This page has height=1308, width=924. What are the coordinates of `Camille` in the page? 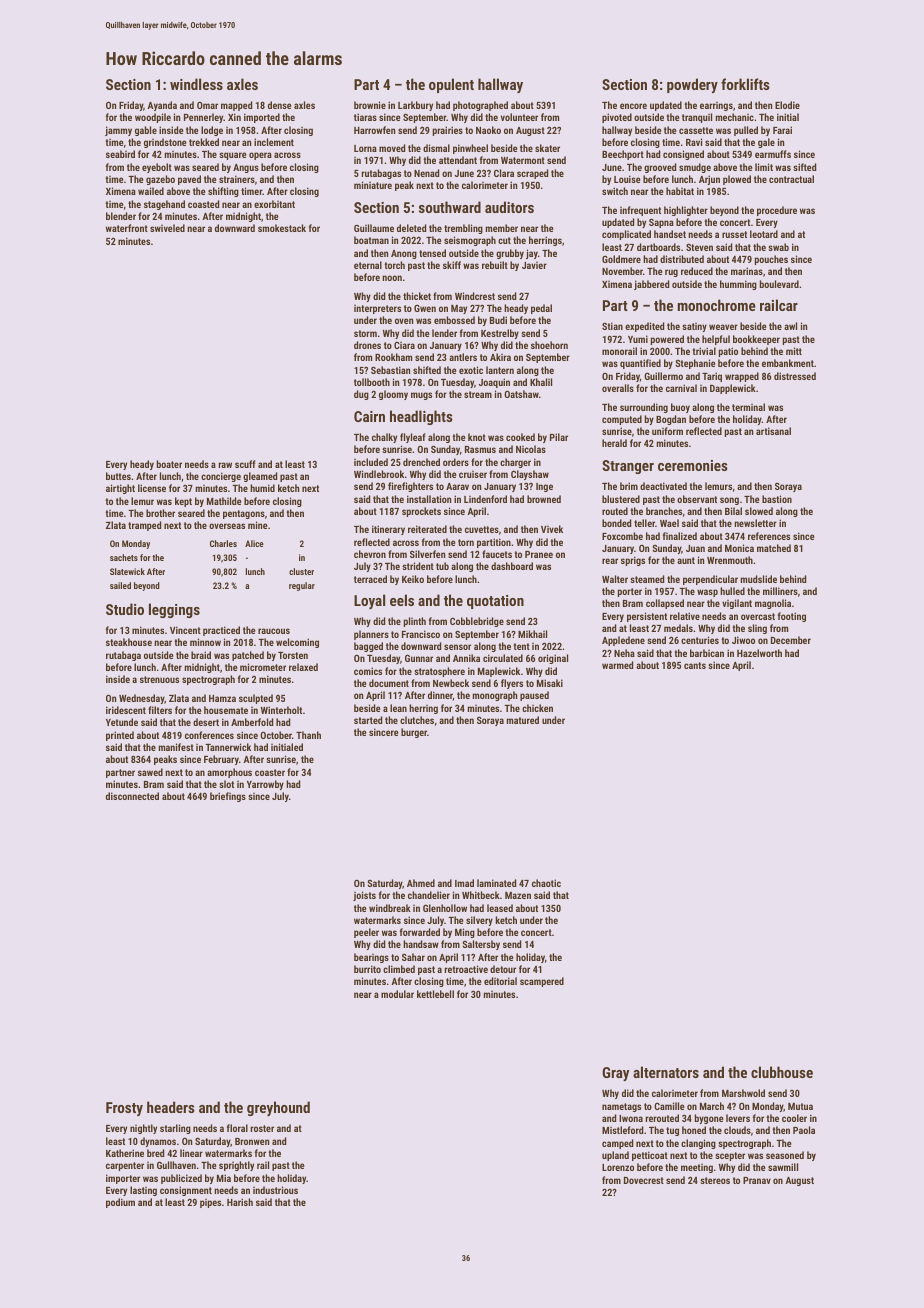 It's located at (669, 1106).
